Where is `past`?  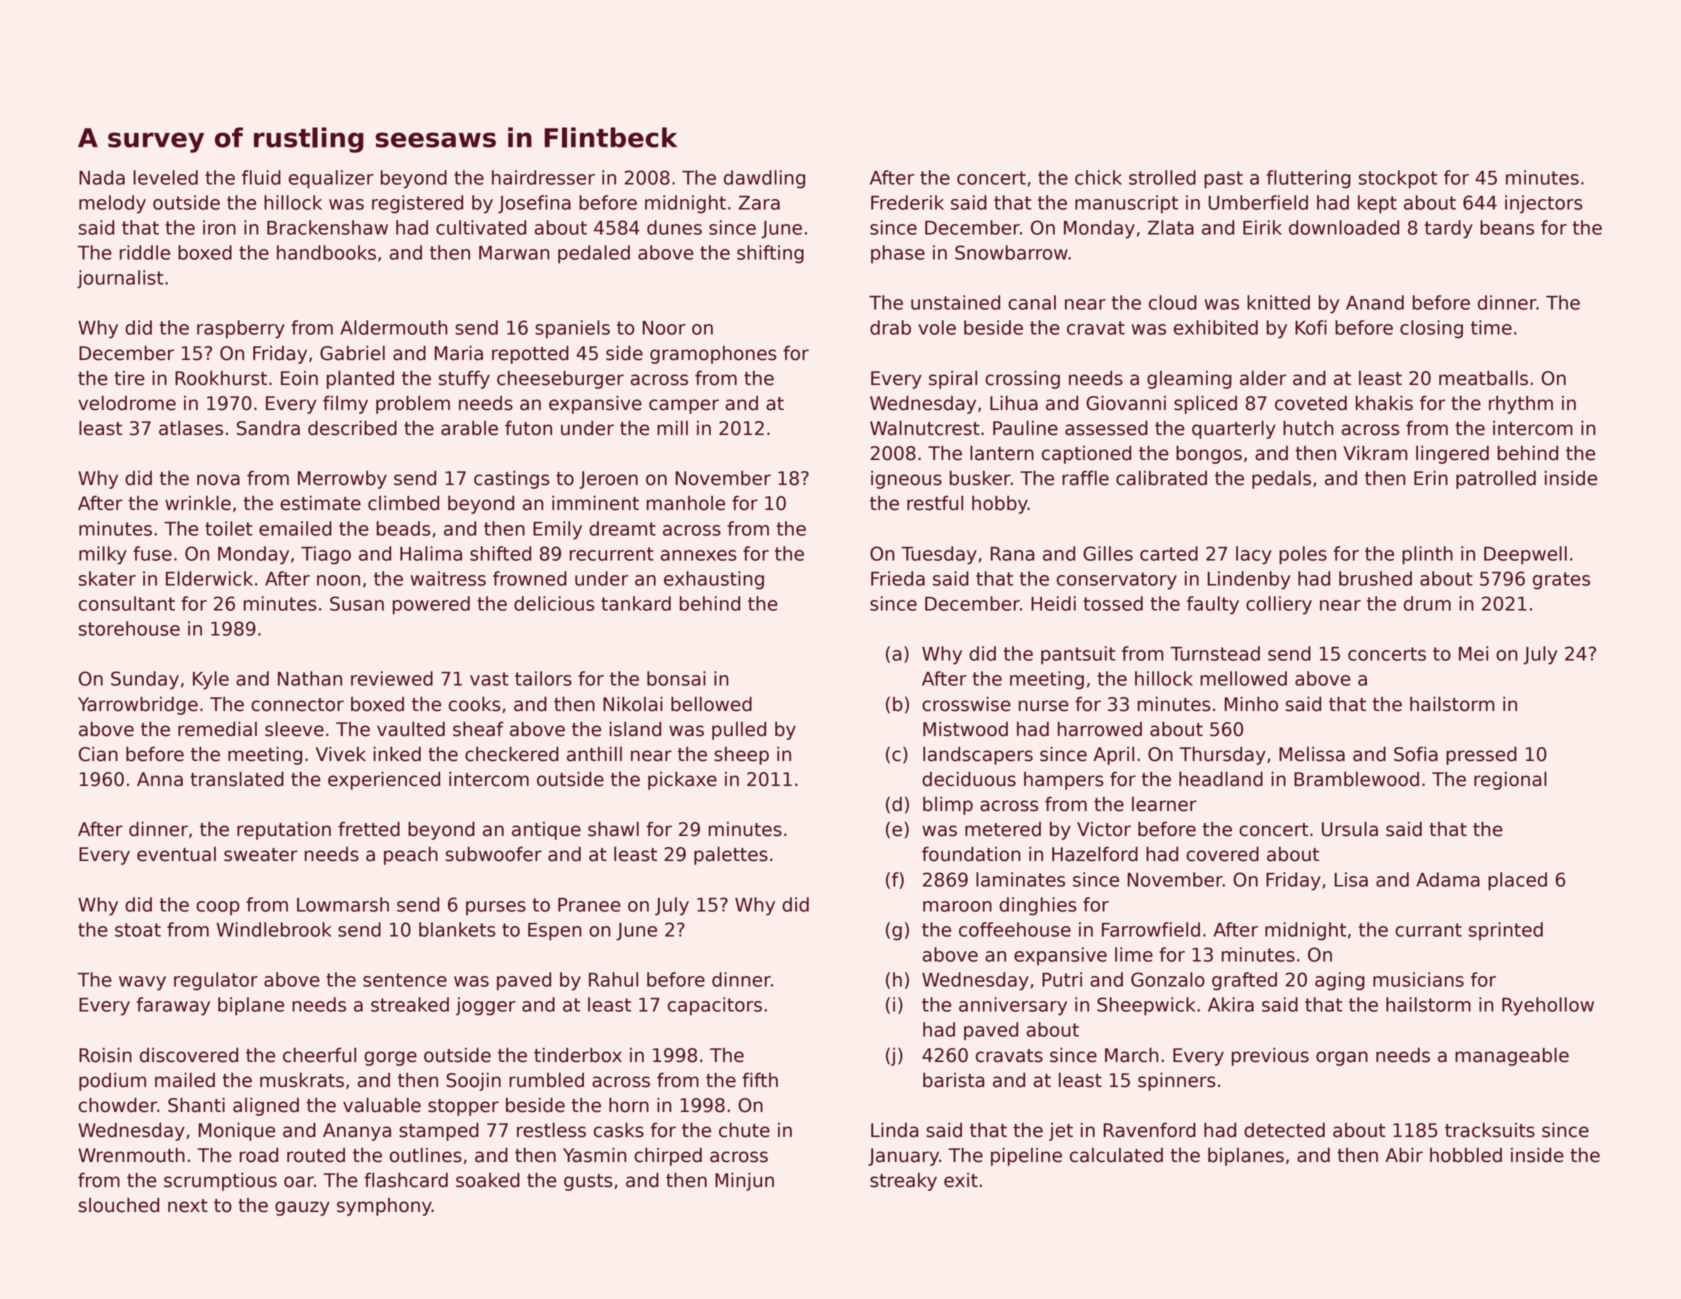
past is located at coordinates (1223, 180).
